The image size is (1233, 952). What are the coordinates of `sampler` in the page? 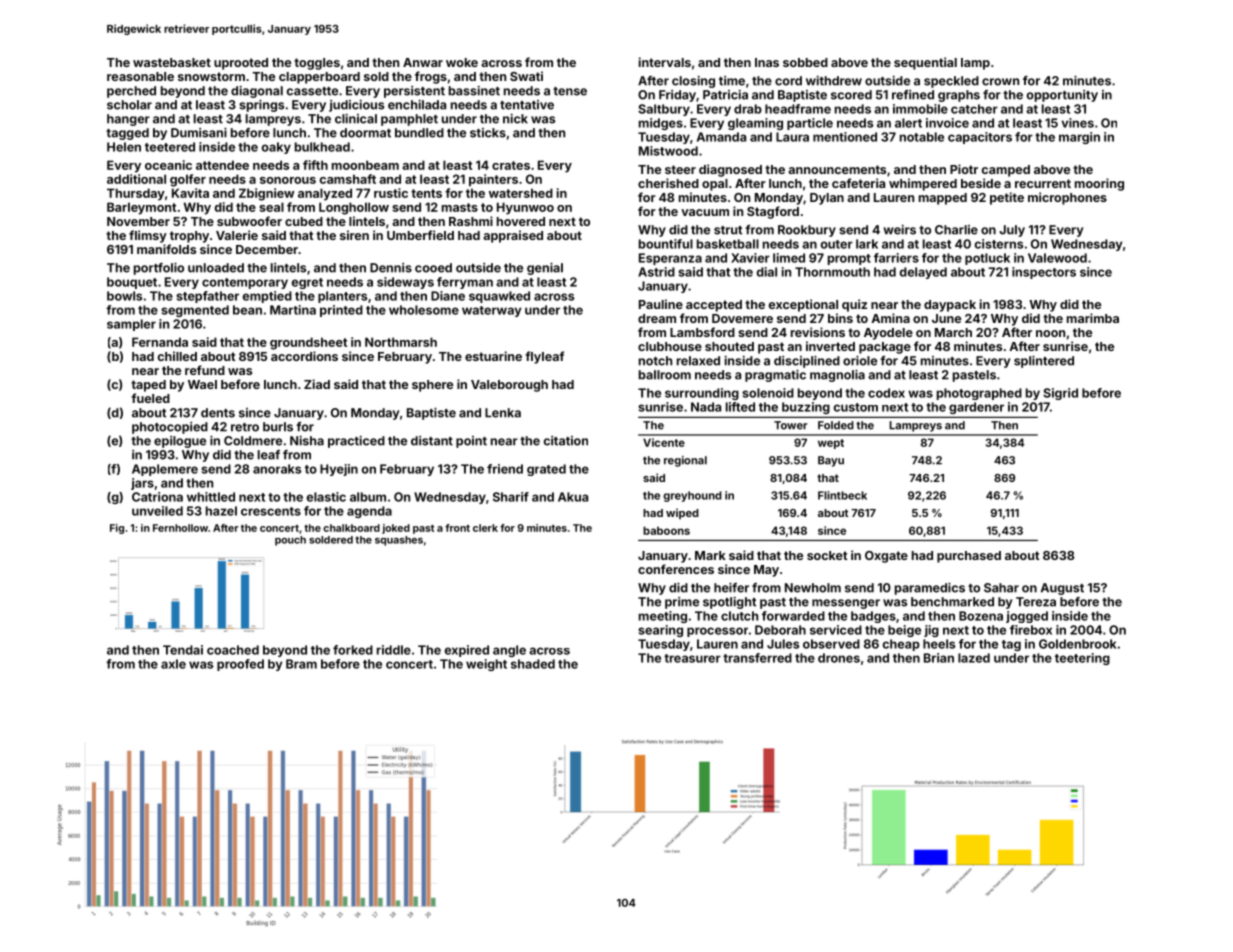 It's located at (131, 325).
